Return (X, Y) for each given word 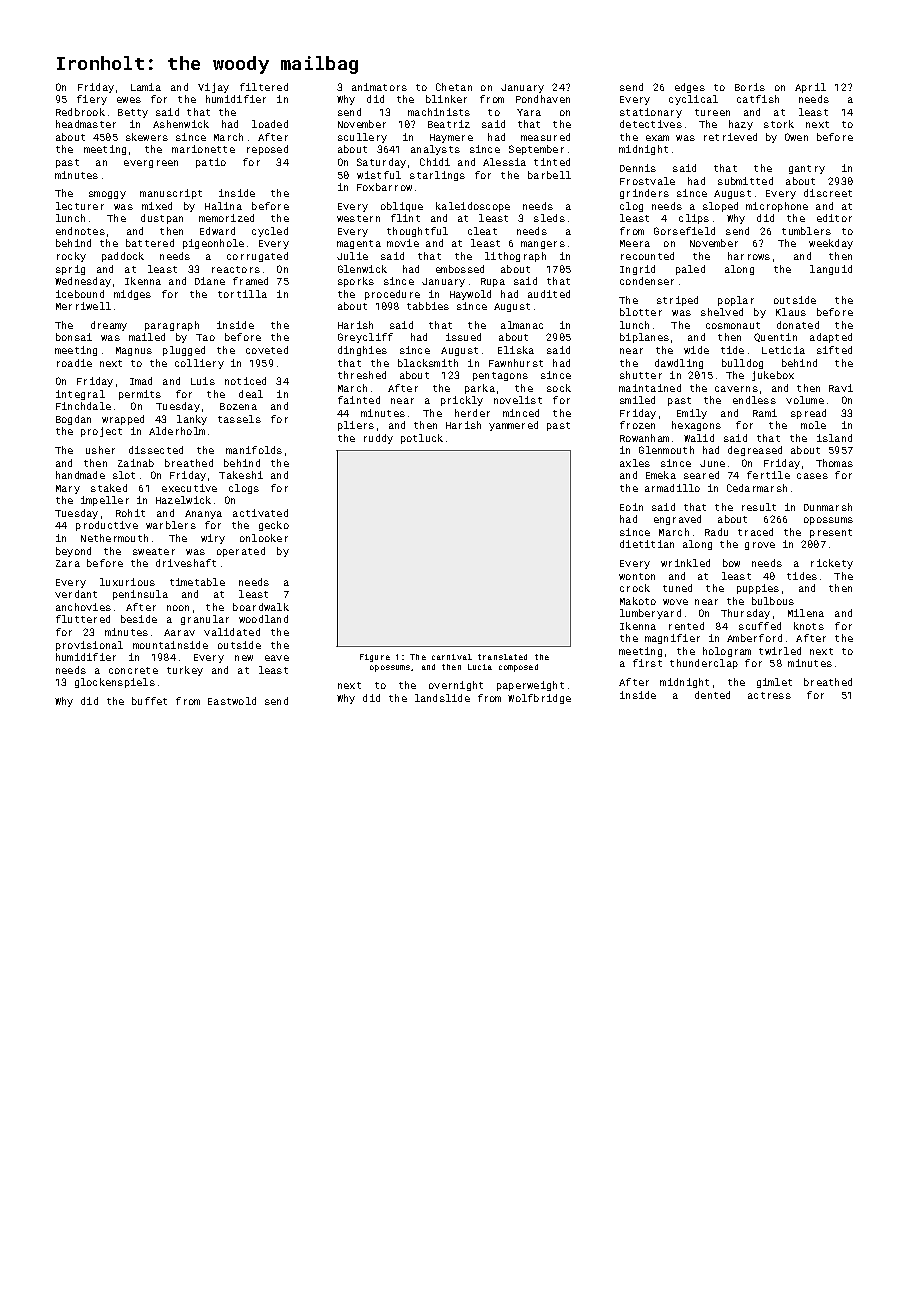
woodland (263, 619)
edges (690, 88)
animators (379, 87)
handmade (80, 475)
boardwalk (261, 607)
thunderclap (704, 664)
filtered (264, 87)
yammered (513, 426)
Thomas (834, 463)
